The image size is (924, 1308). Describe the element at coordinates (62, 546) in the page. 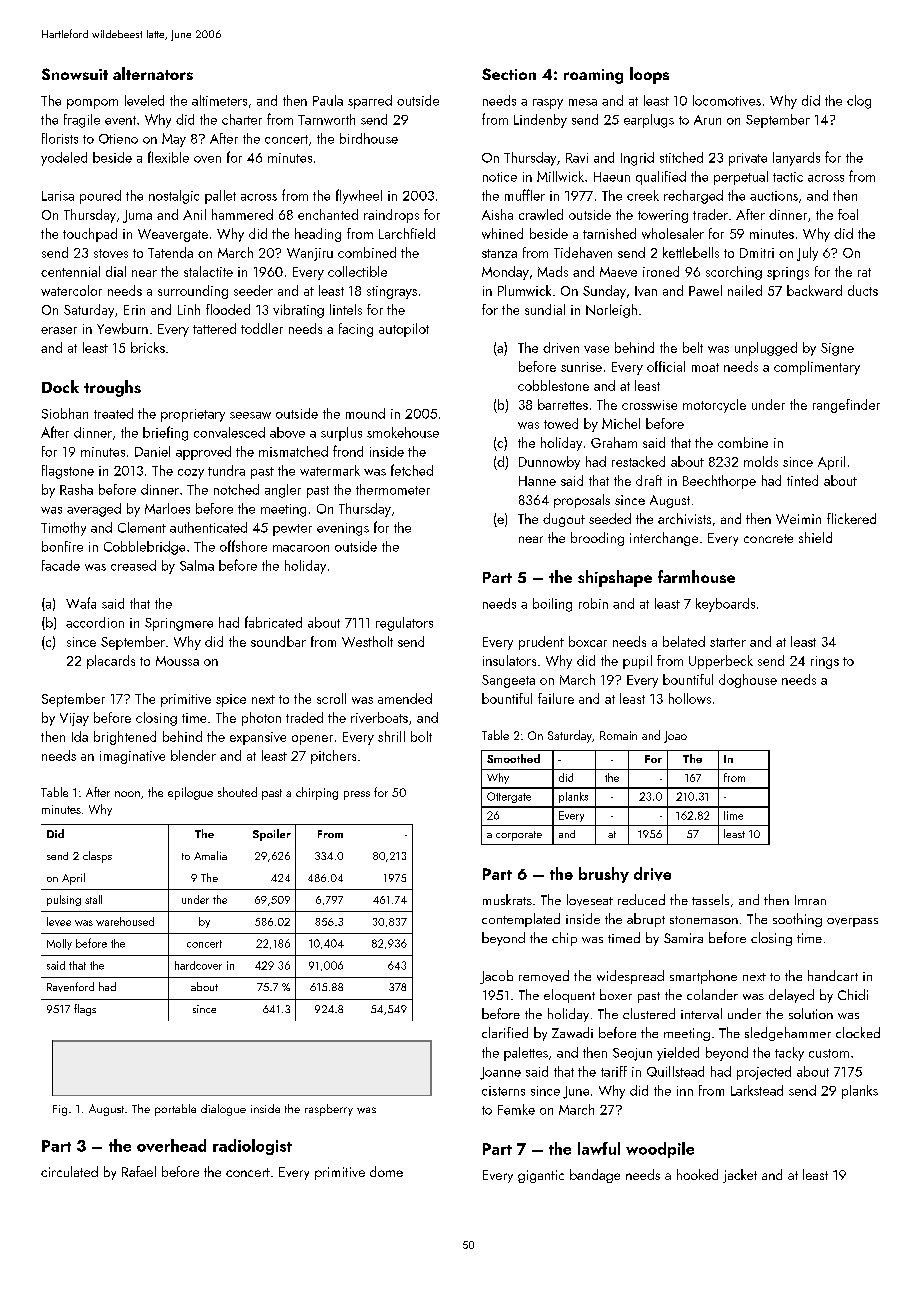

I see `bonfire` at that location.
